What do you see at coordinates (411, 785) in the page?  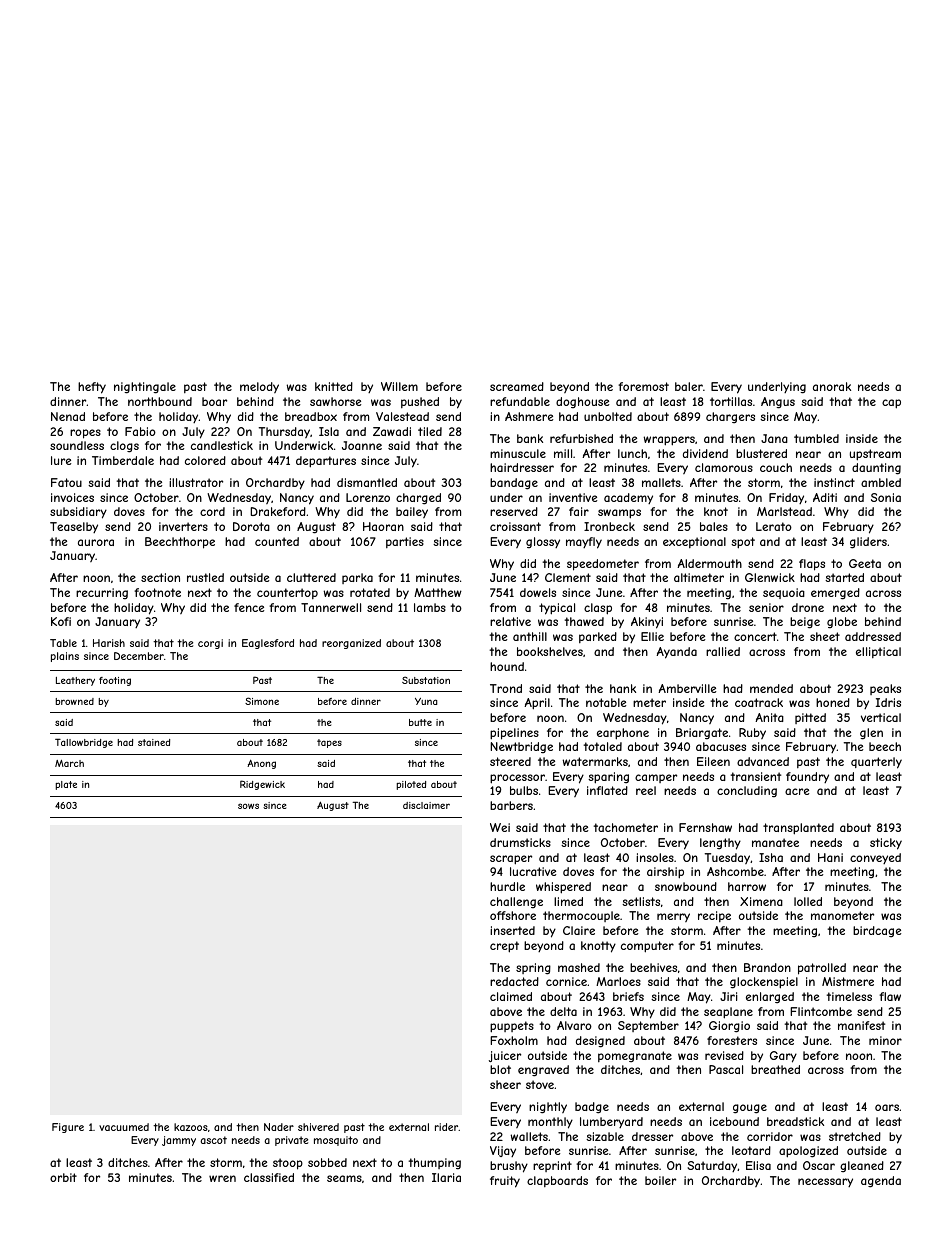 I see `piloted` at bounding box center [411, 785].
